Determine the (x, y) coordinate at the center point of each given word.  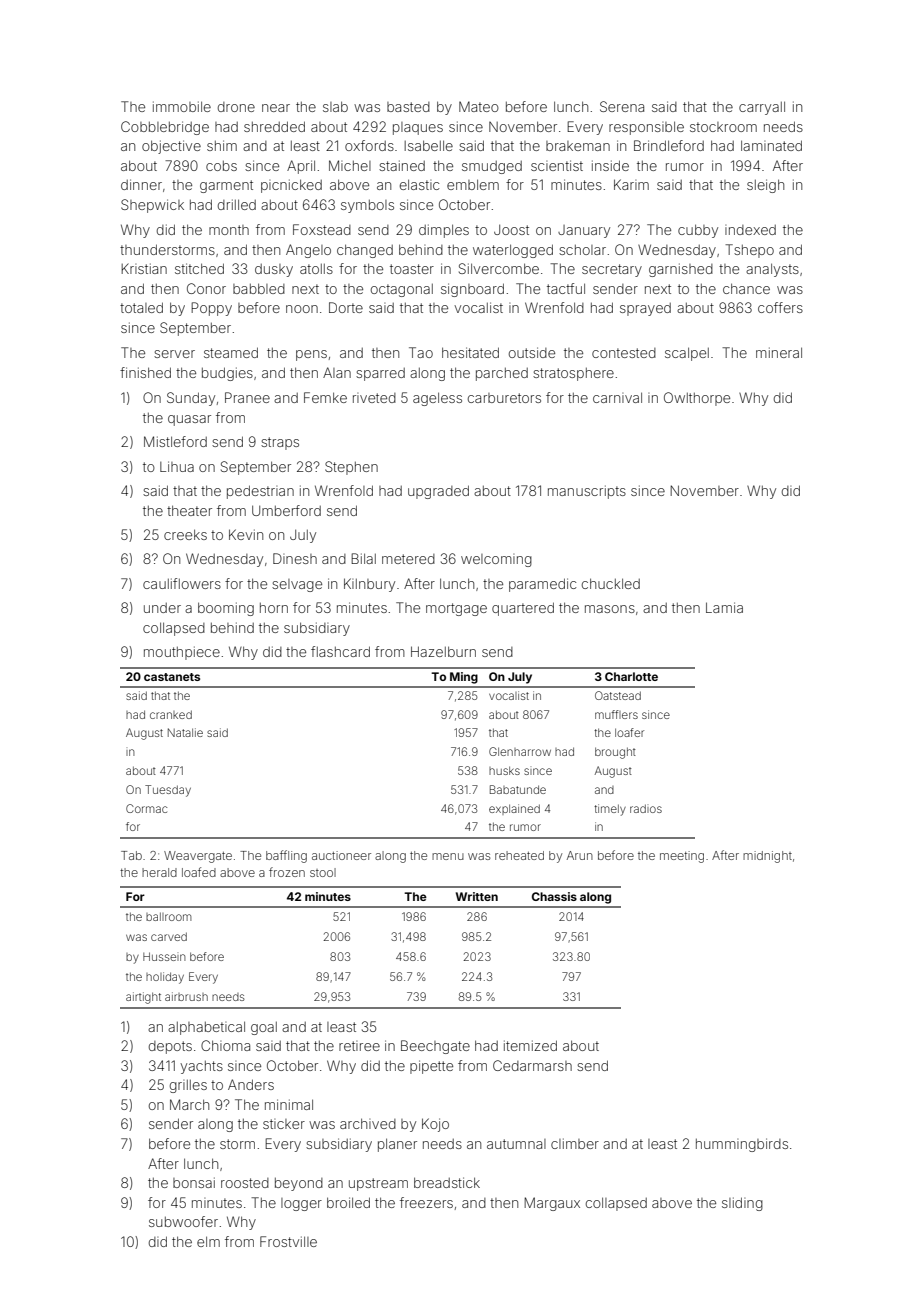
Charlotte (631, 676)
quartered (523, 609)
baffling (286, 856)
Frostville (288, 1241)
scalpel (687, 354)
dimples (444, 231)
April (301, 167)
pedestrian (260, 492)
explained (514, 809)
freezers (426, 1202)
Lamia (724, 607)
